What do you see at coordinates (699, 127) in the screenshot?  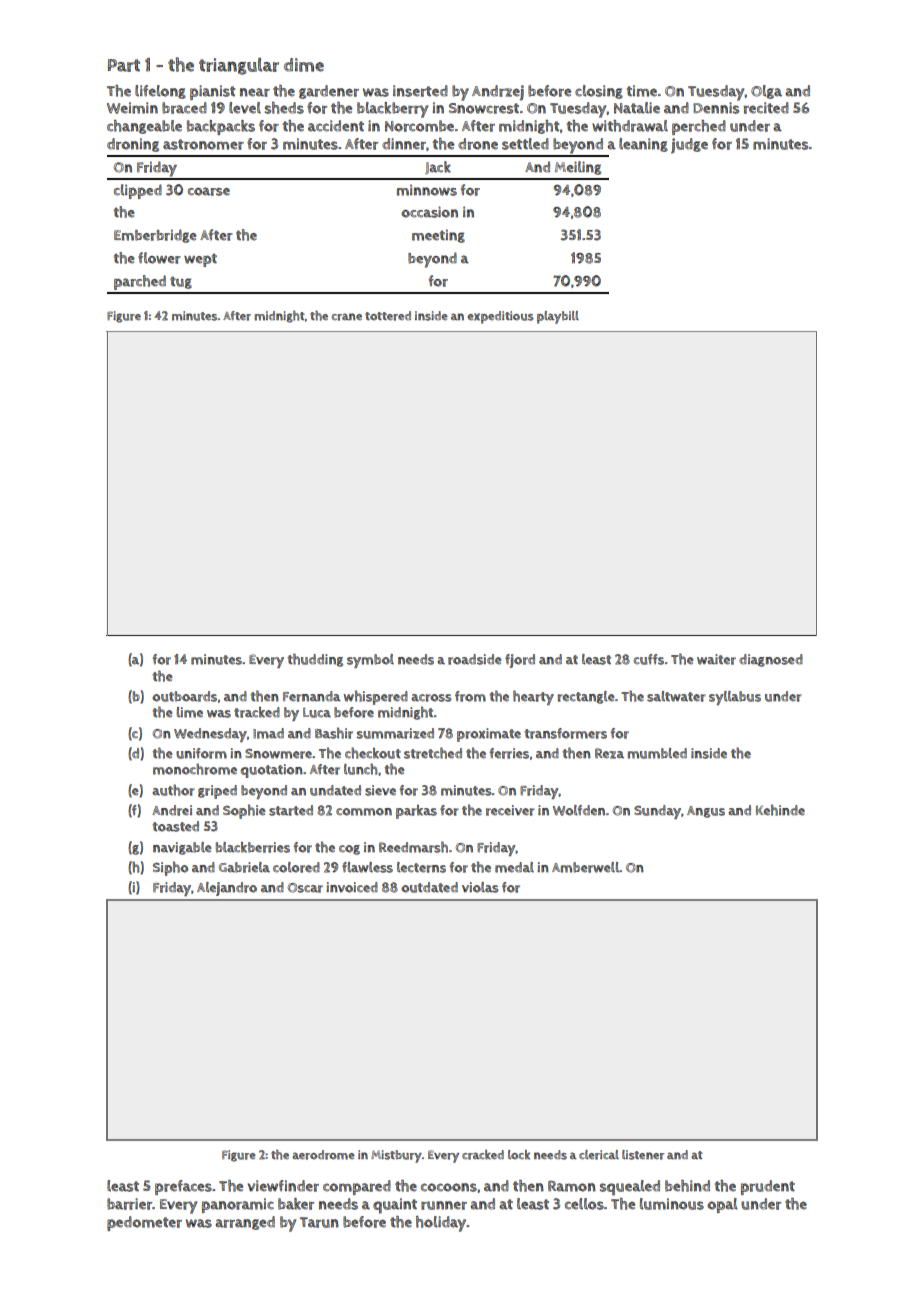 I see `perched` at bounding box center [699, 127].
